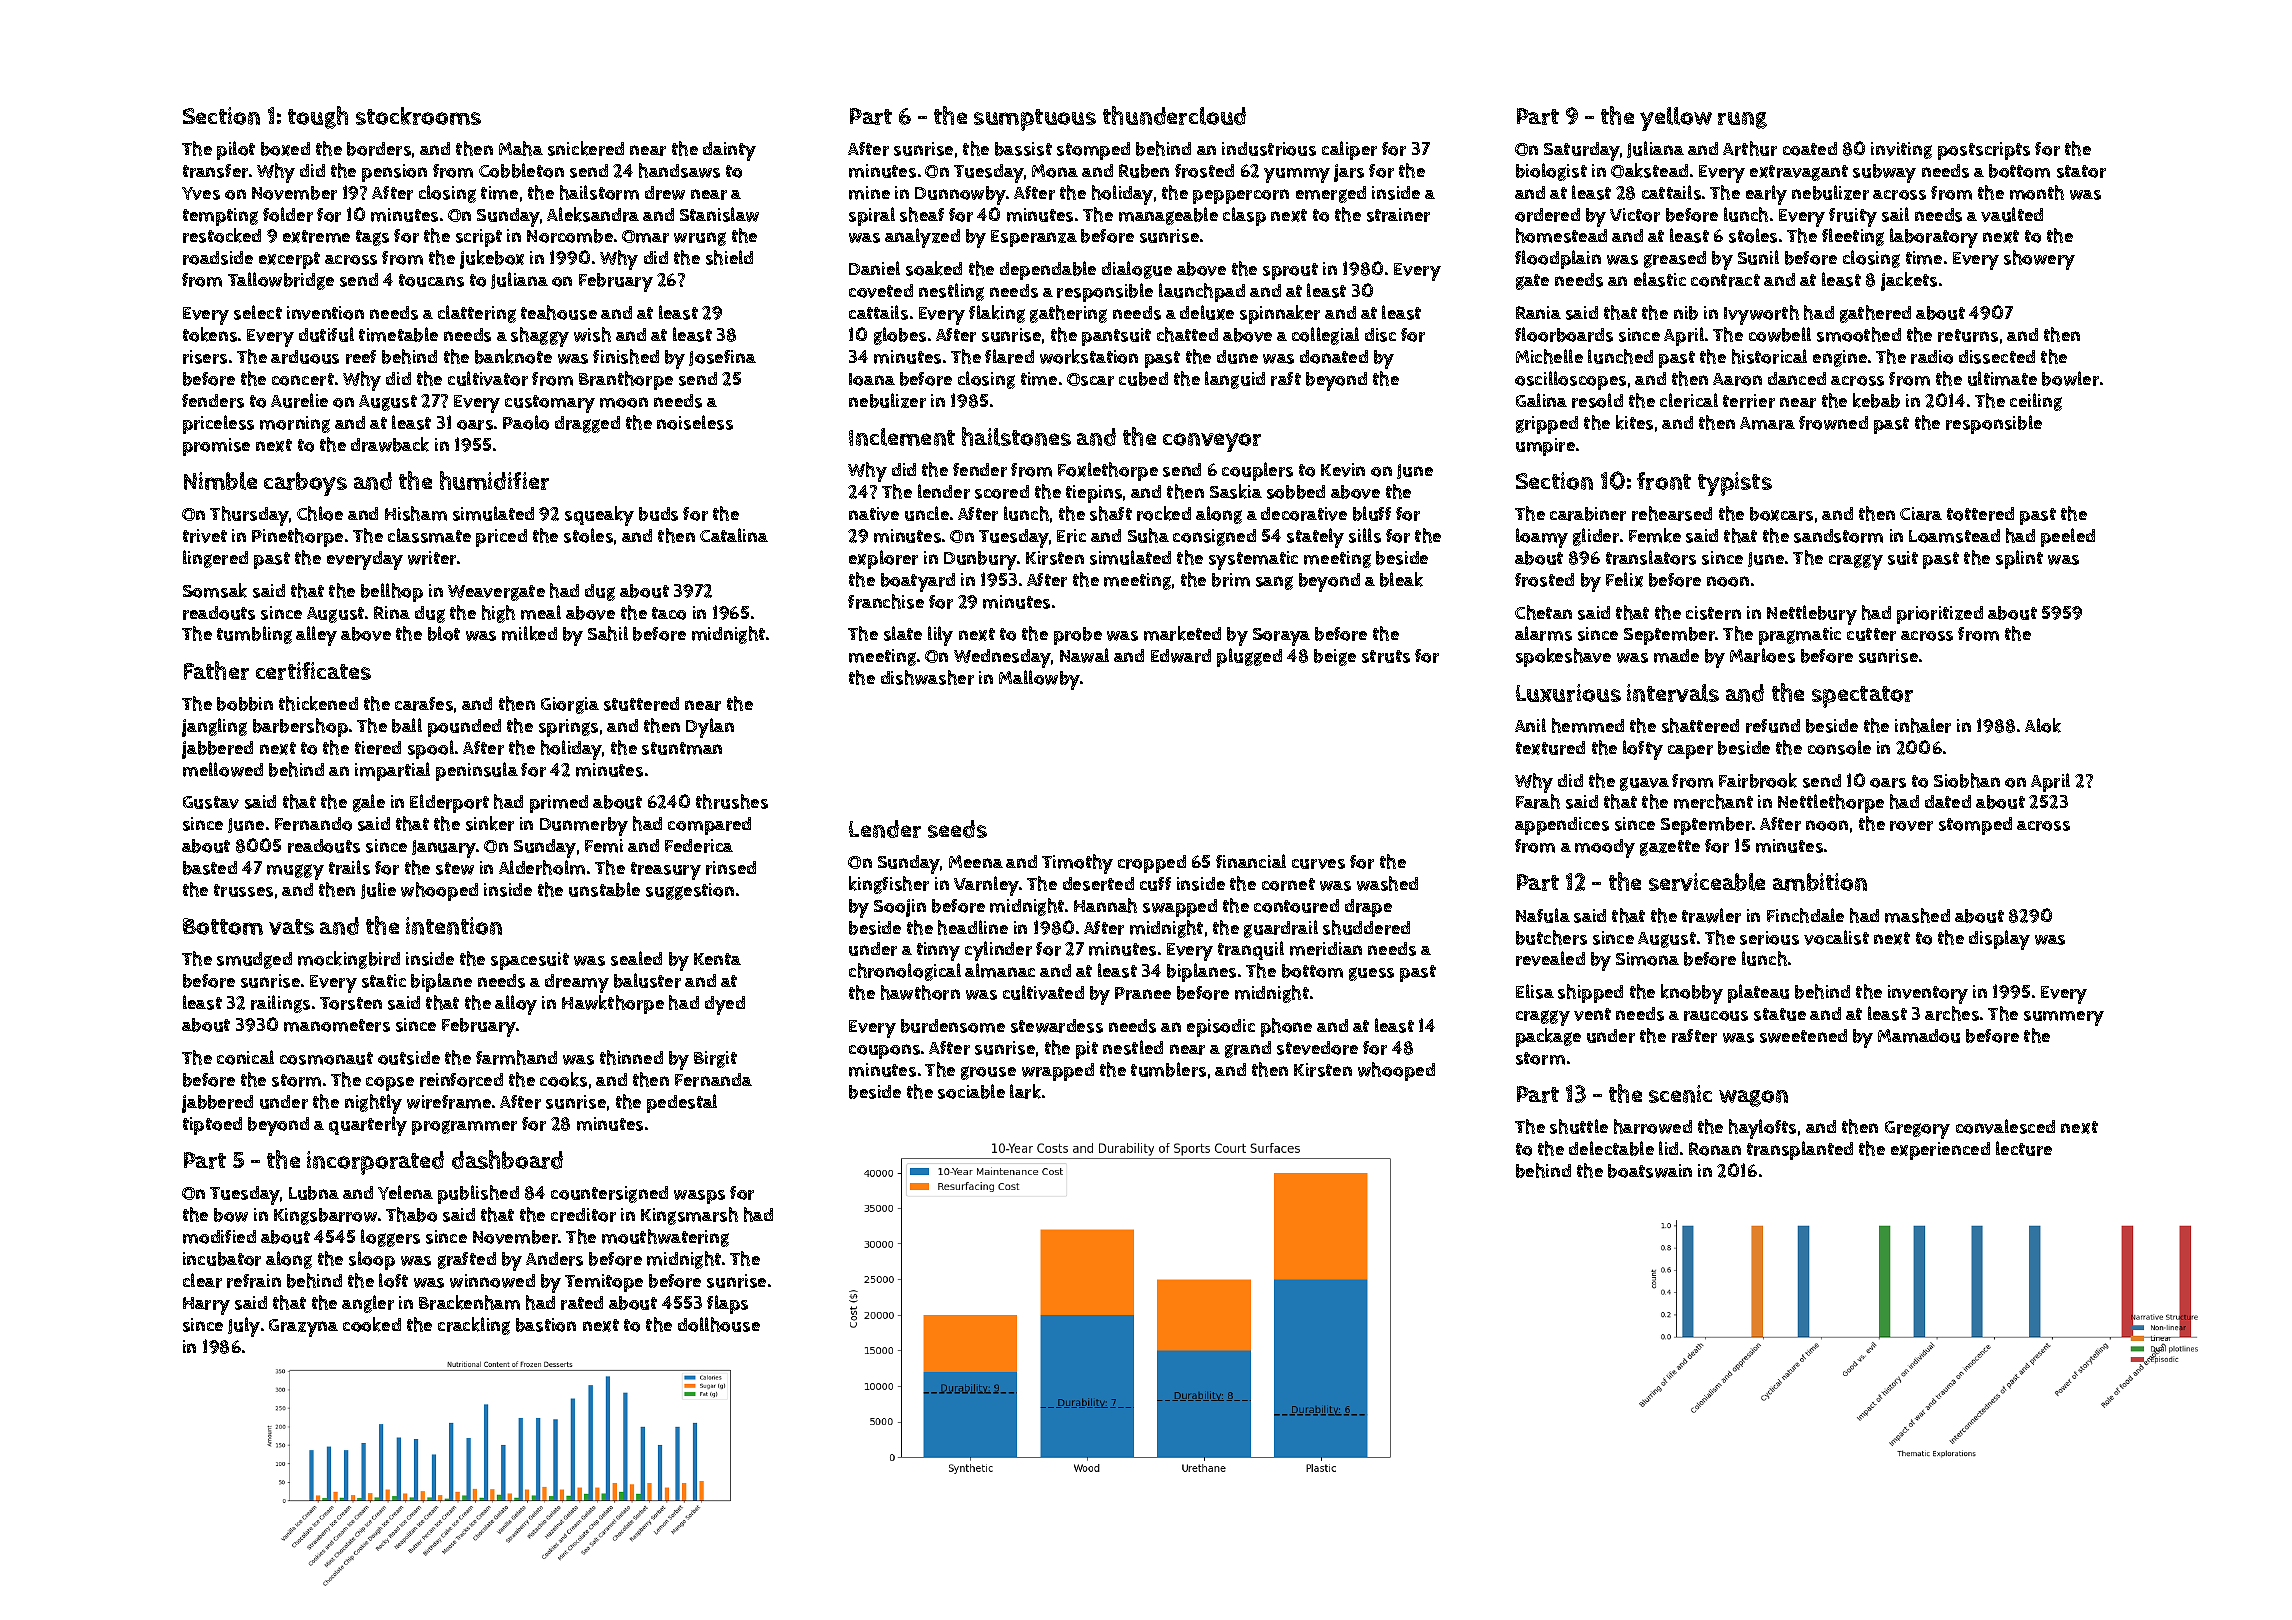  I want to click on Ioana, so click(872, 379).
